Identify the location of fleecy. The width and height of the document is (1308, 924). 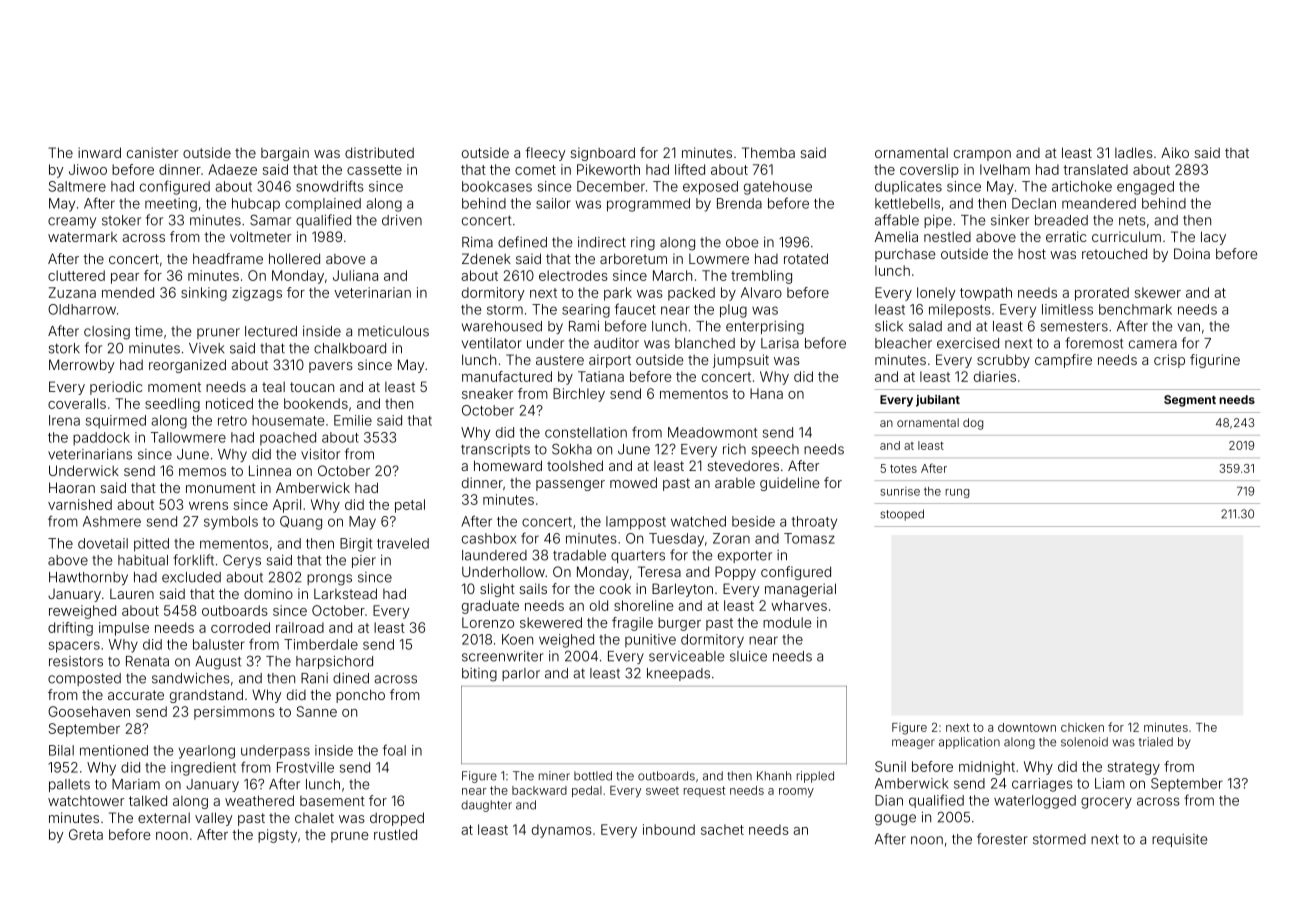
(545, 154).
